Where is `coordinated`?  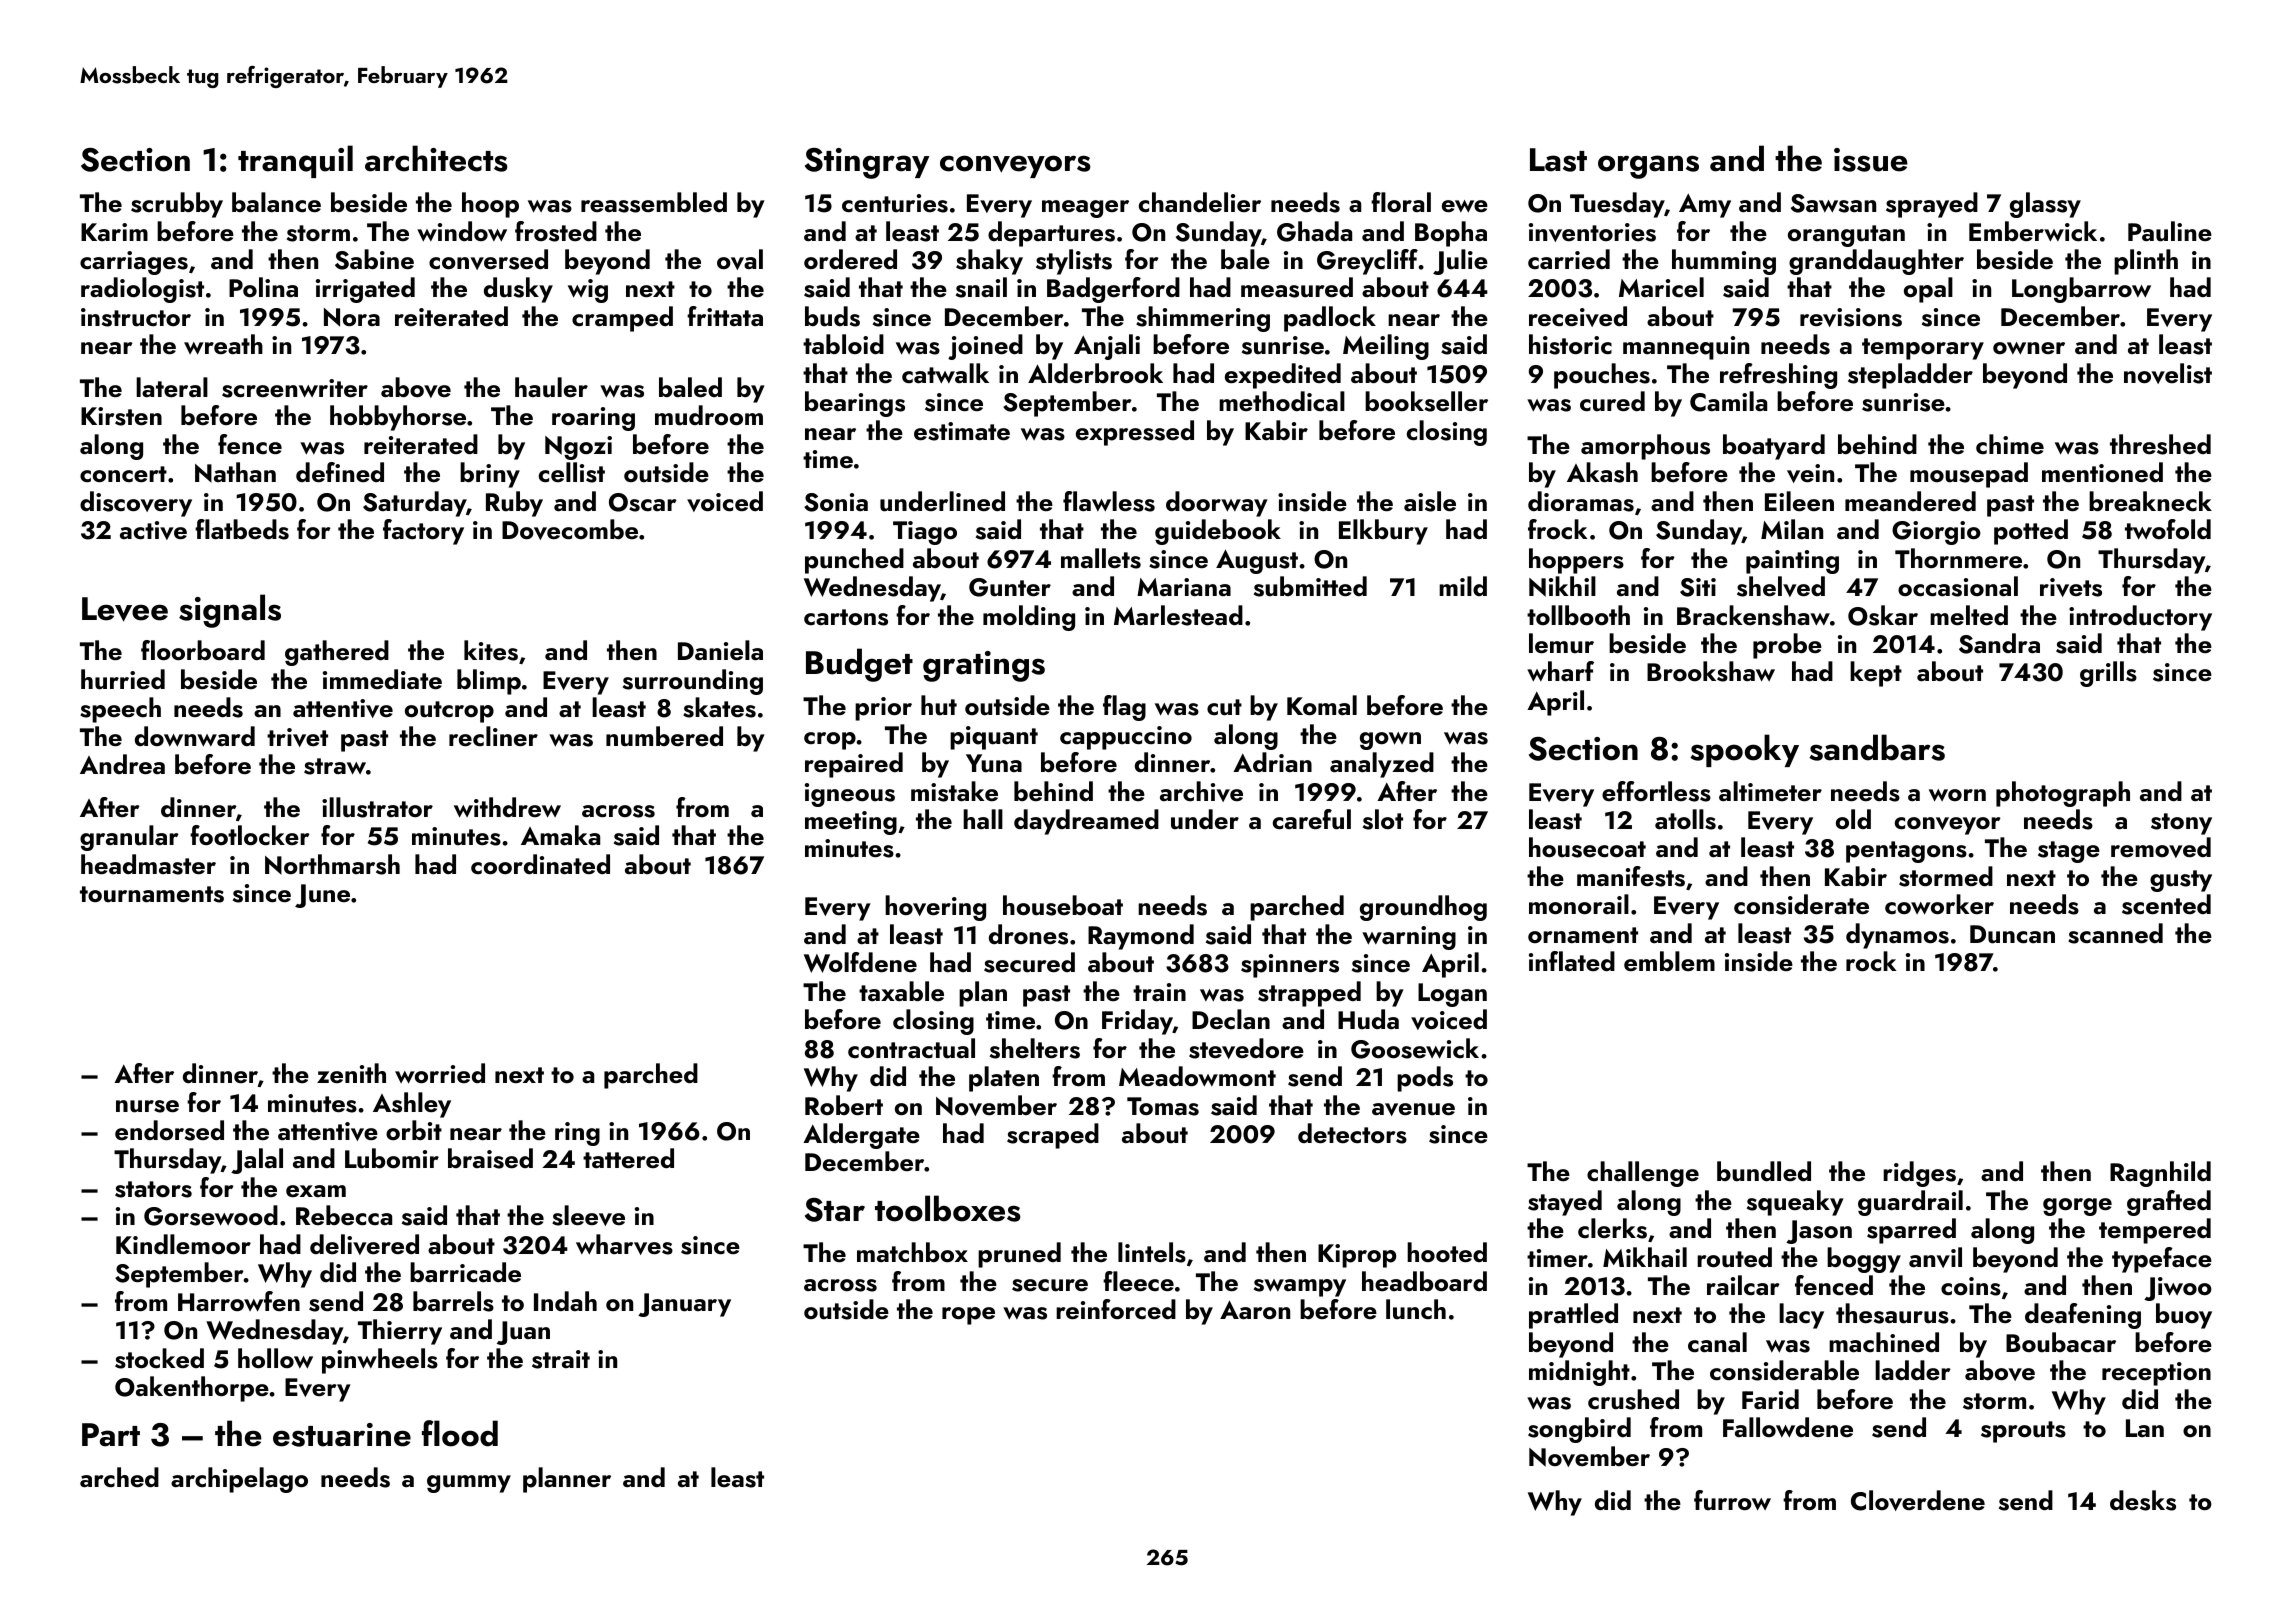 coordinated is located at coordinates (540, 864).
